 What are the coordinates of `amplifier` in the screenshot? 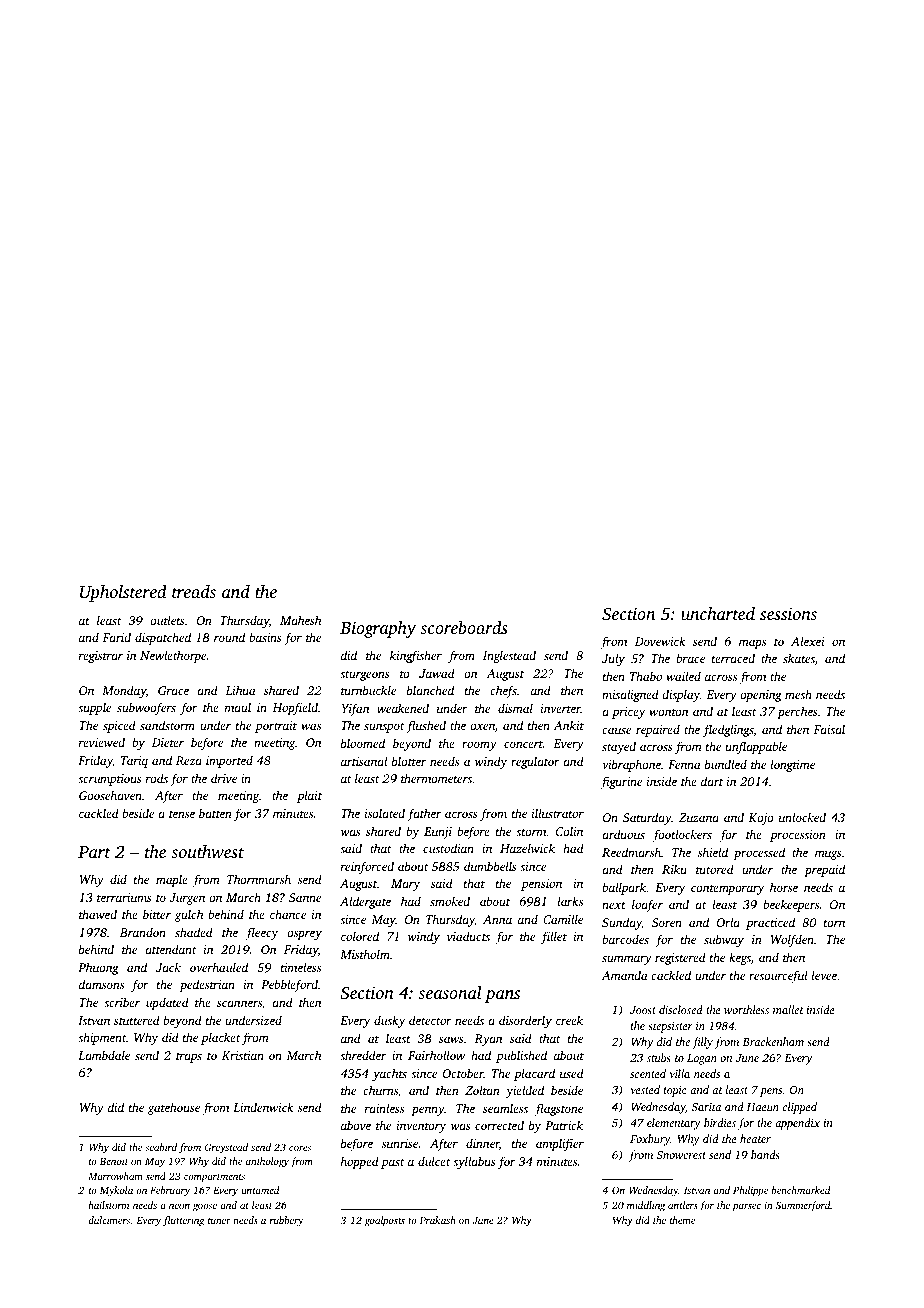 It's located at (560, 1144).
